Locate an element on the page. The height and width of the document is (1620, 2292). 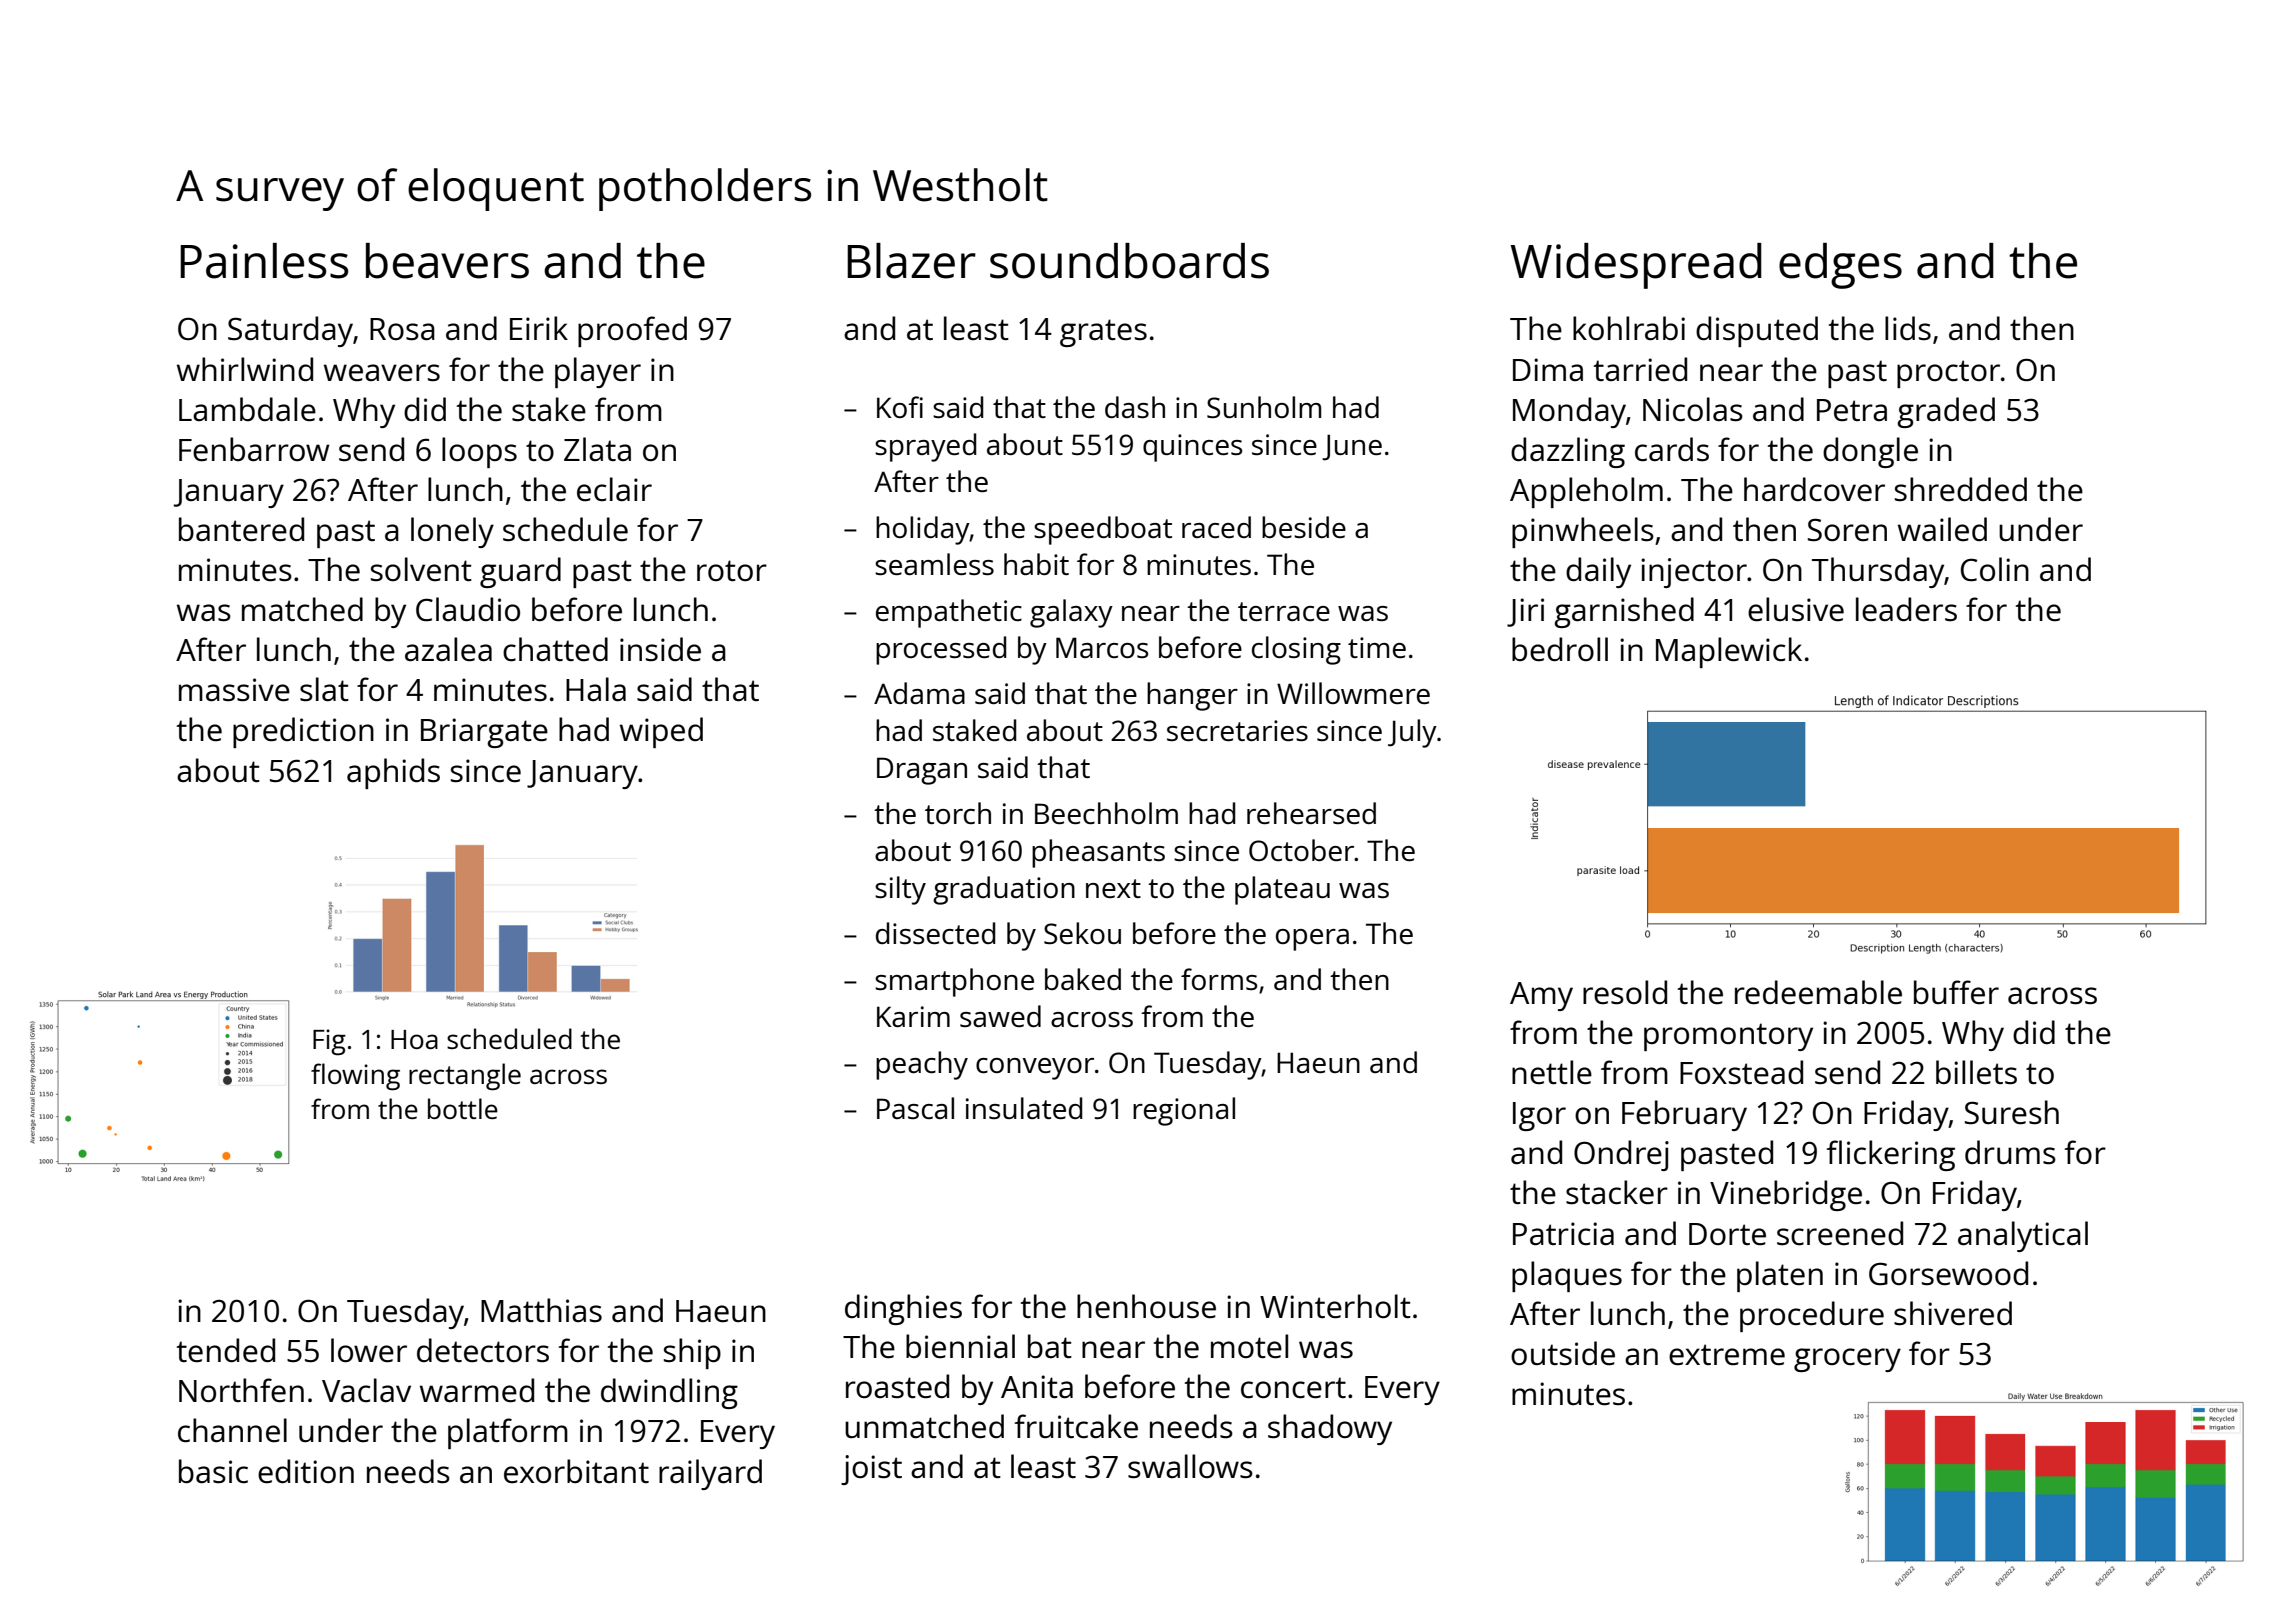
bantered is located at coordinates (241, 529).
